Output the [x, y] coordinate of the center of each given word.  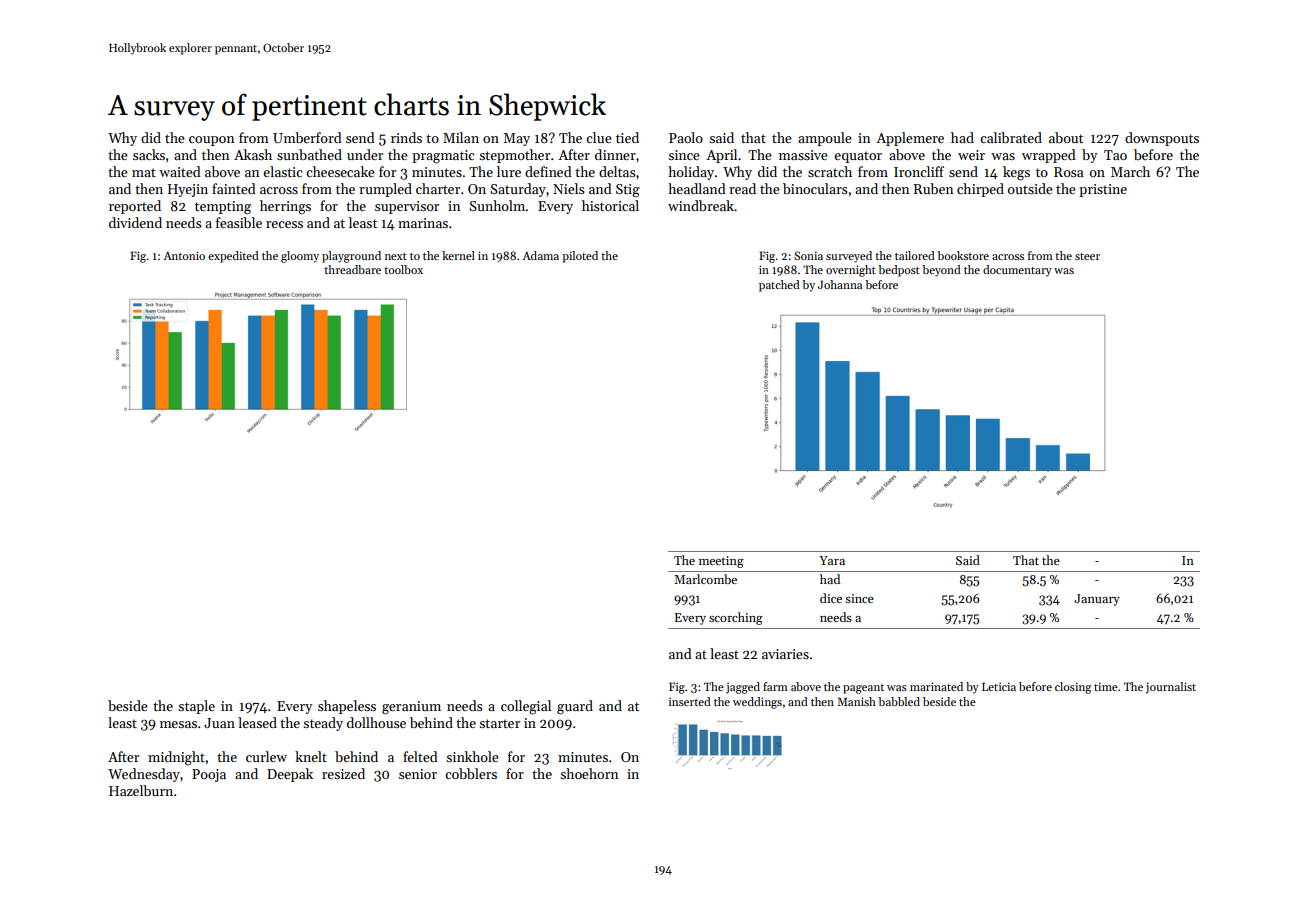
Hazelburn [141, 790]
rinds [406, 137]
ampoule [825, 139]
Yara [832, 560]
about [1066, 137]
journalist [1171, 688]
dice [831, 598]
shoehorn [589, 773]
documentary [1017, 271]
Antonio [184, 255]
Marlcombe [705, 579]
